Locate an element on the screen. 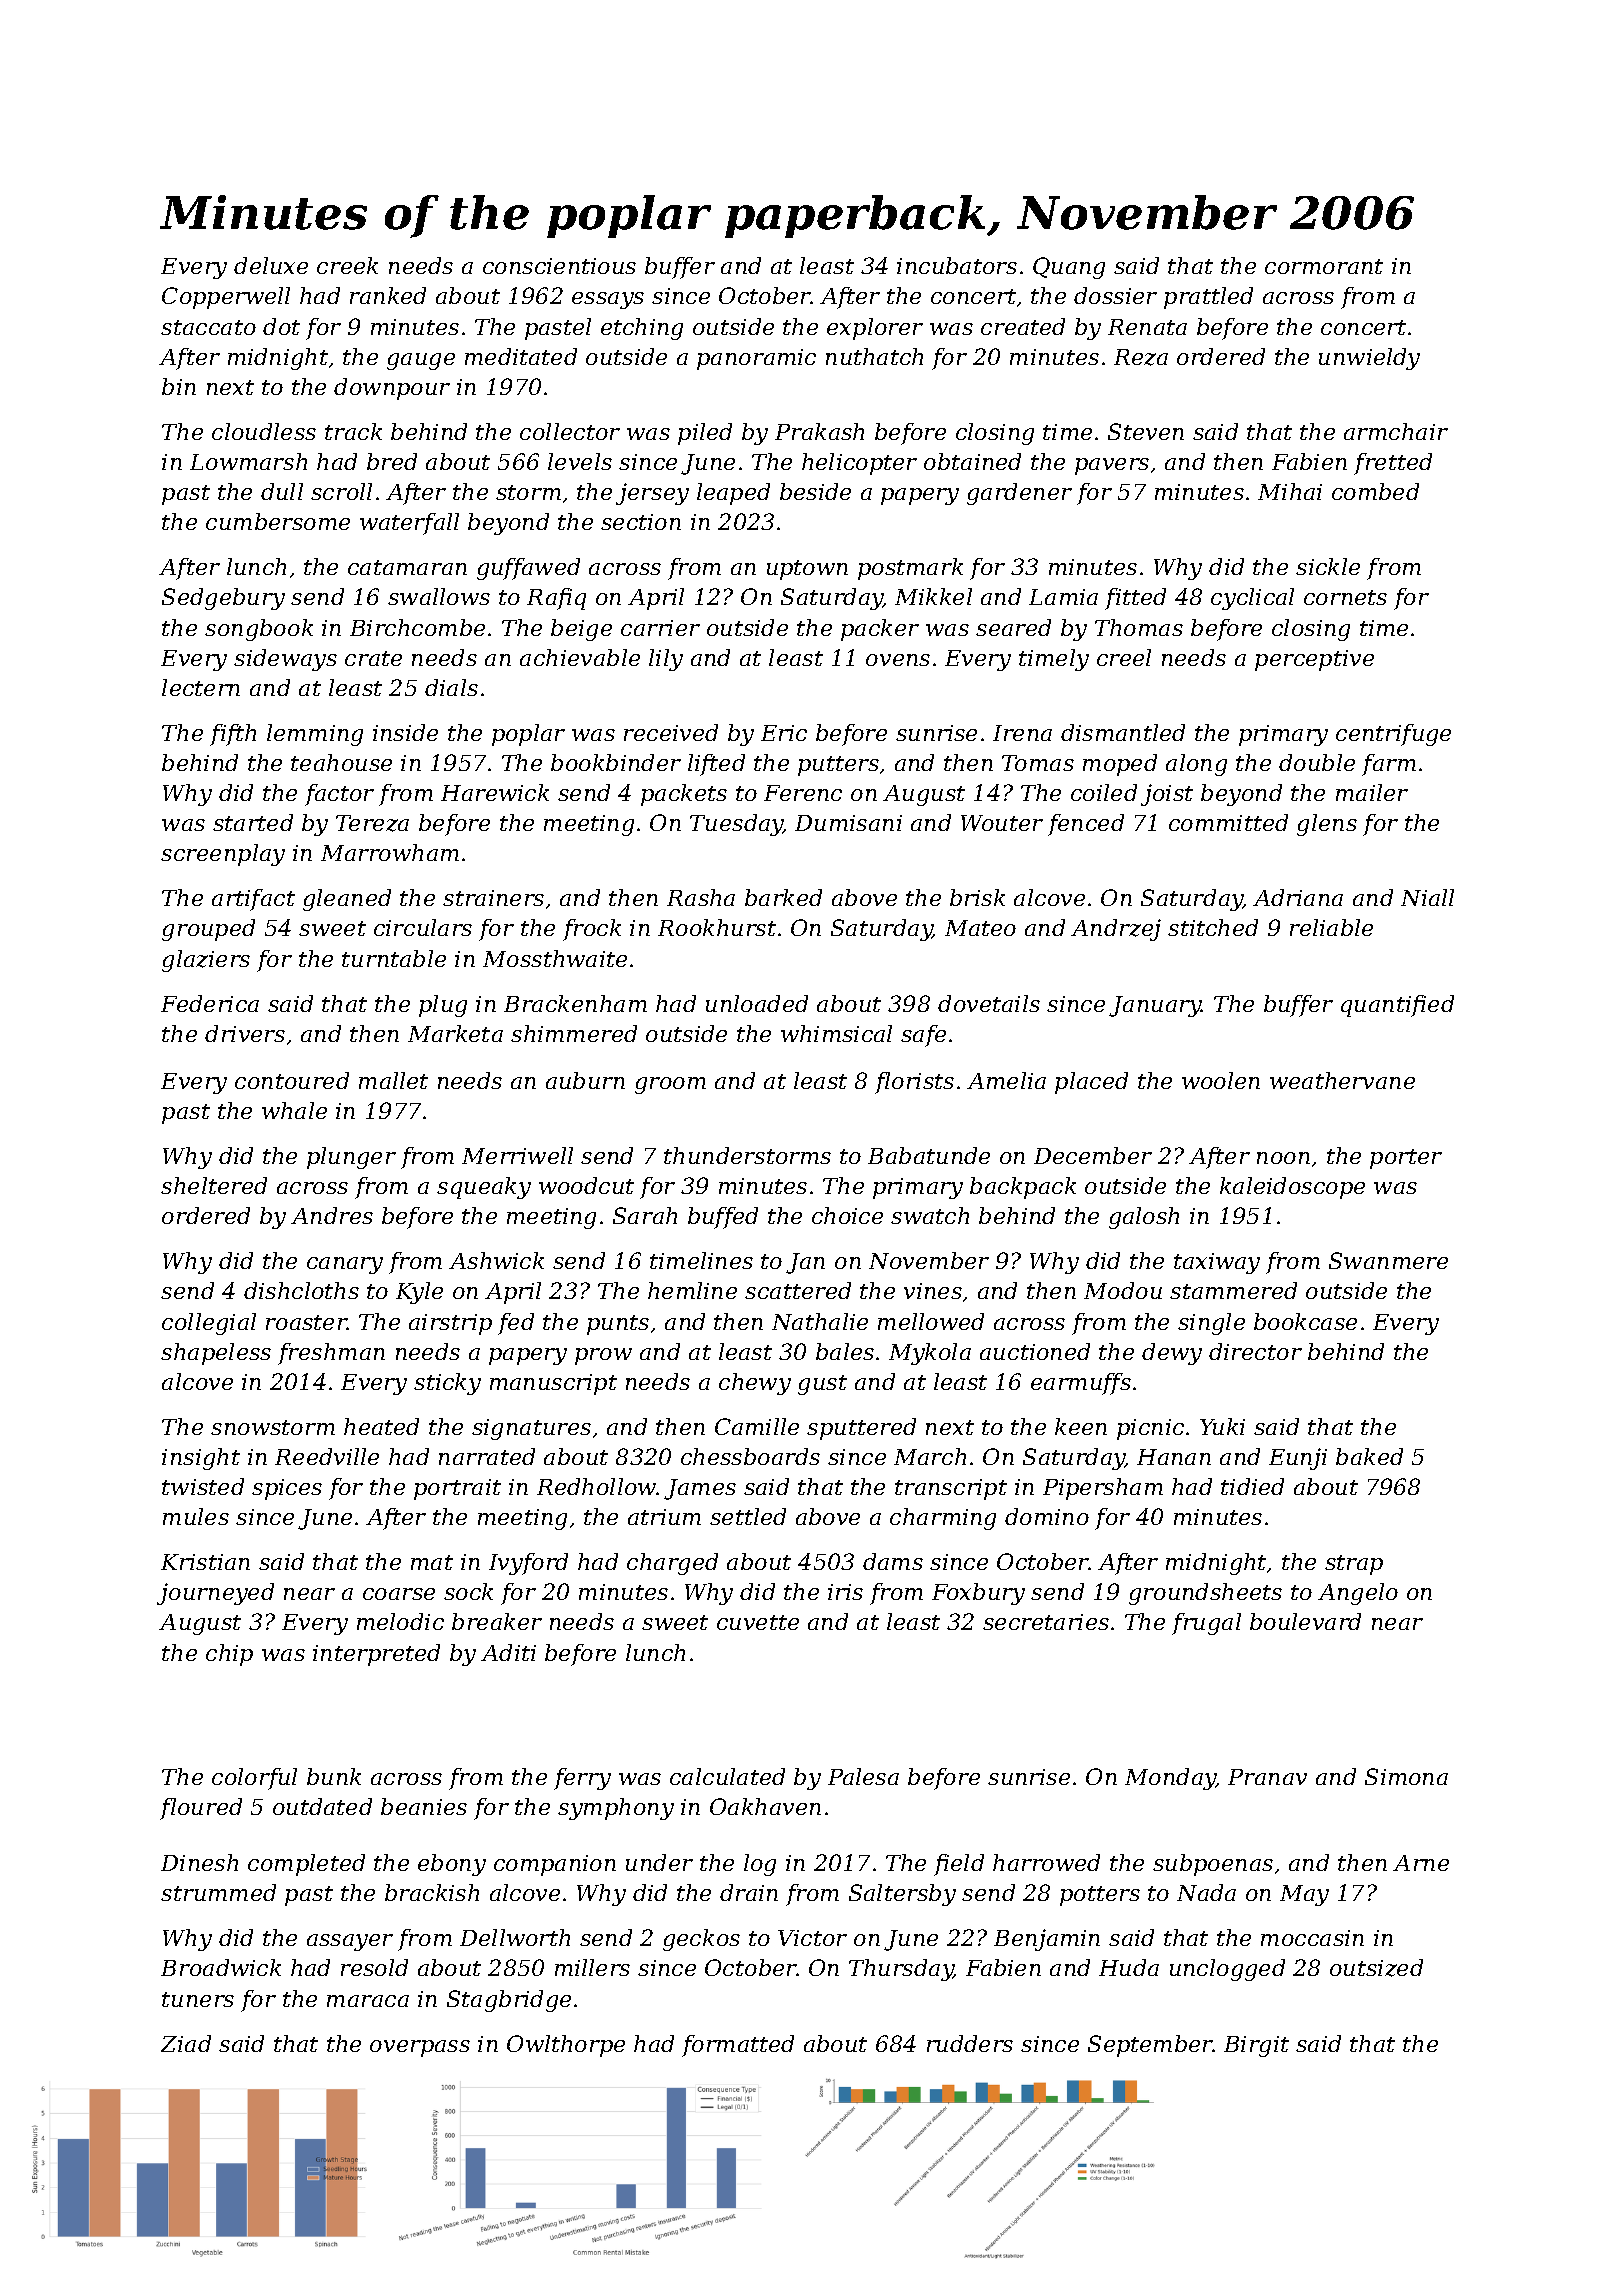 The image size is (1620, 2292). Dumisani is located at coordinates (848, 823).
